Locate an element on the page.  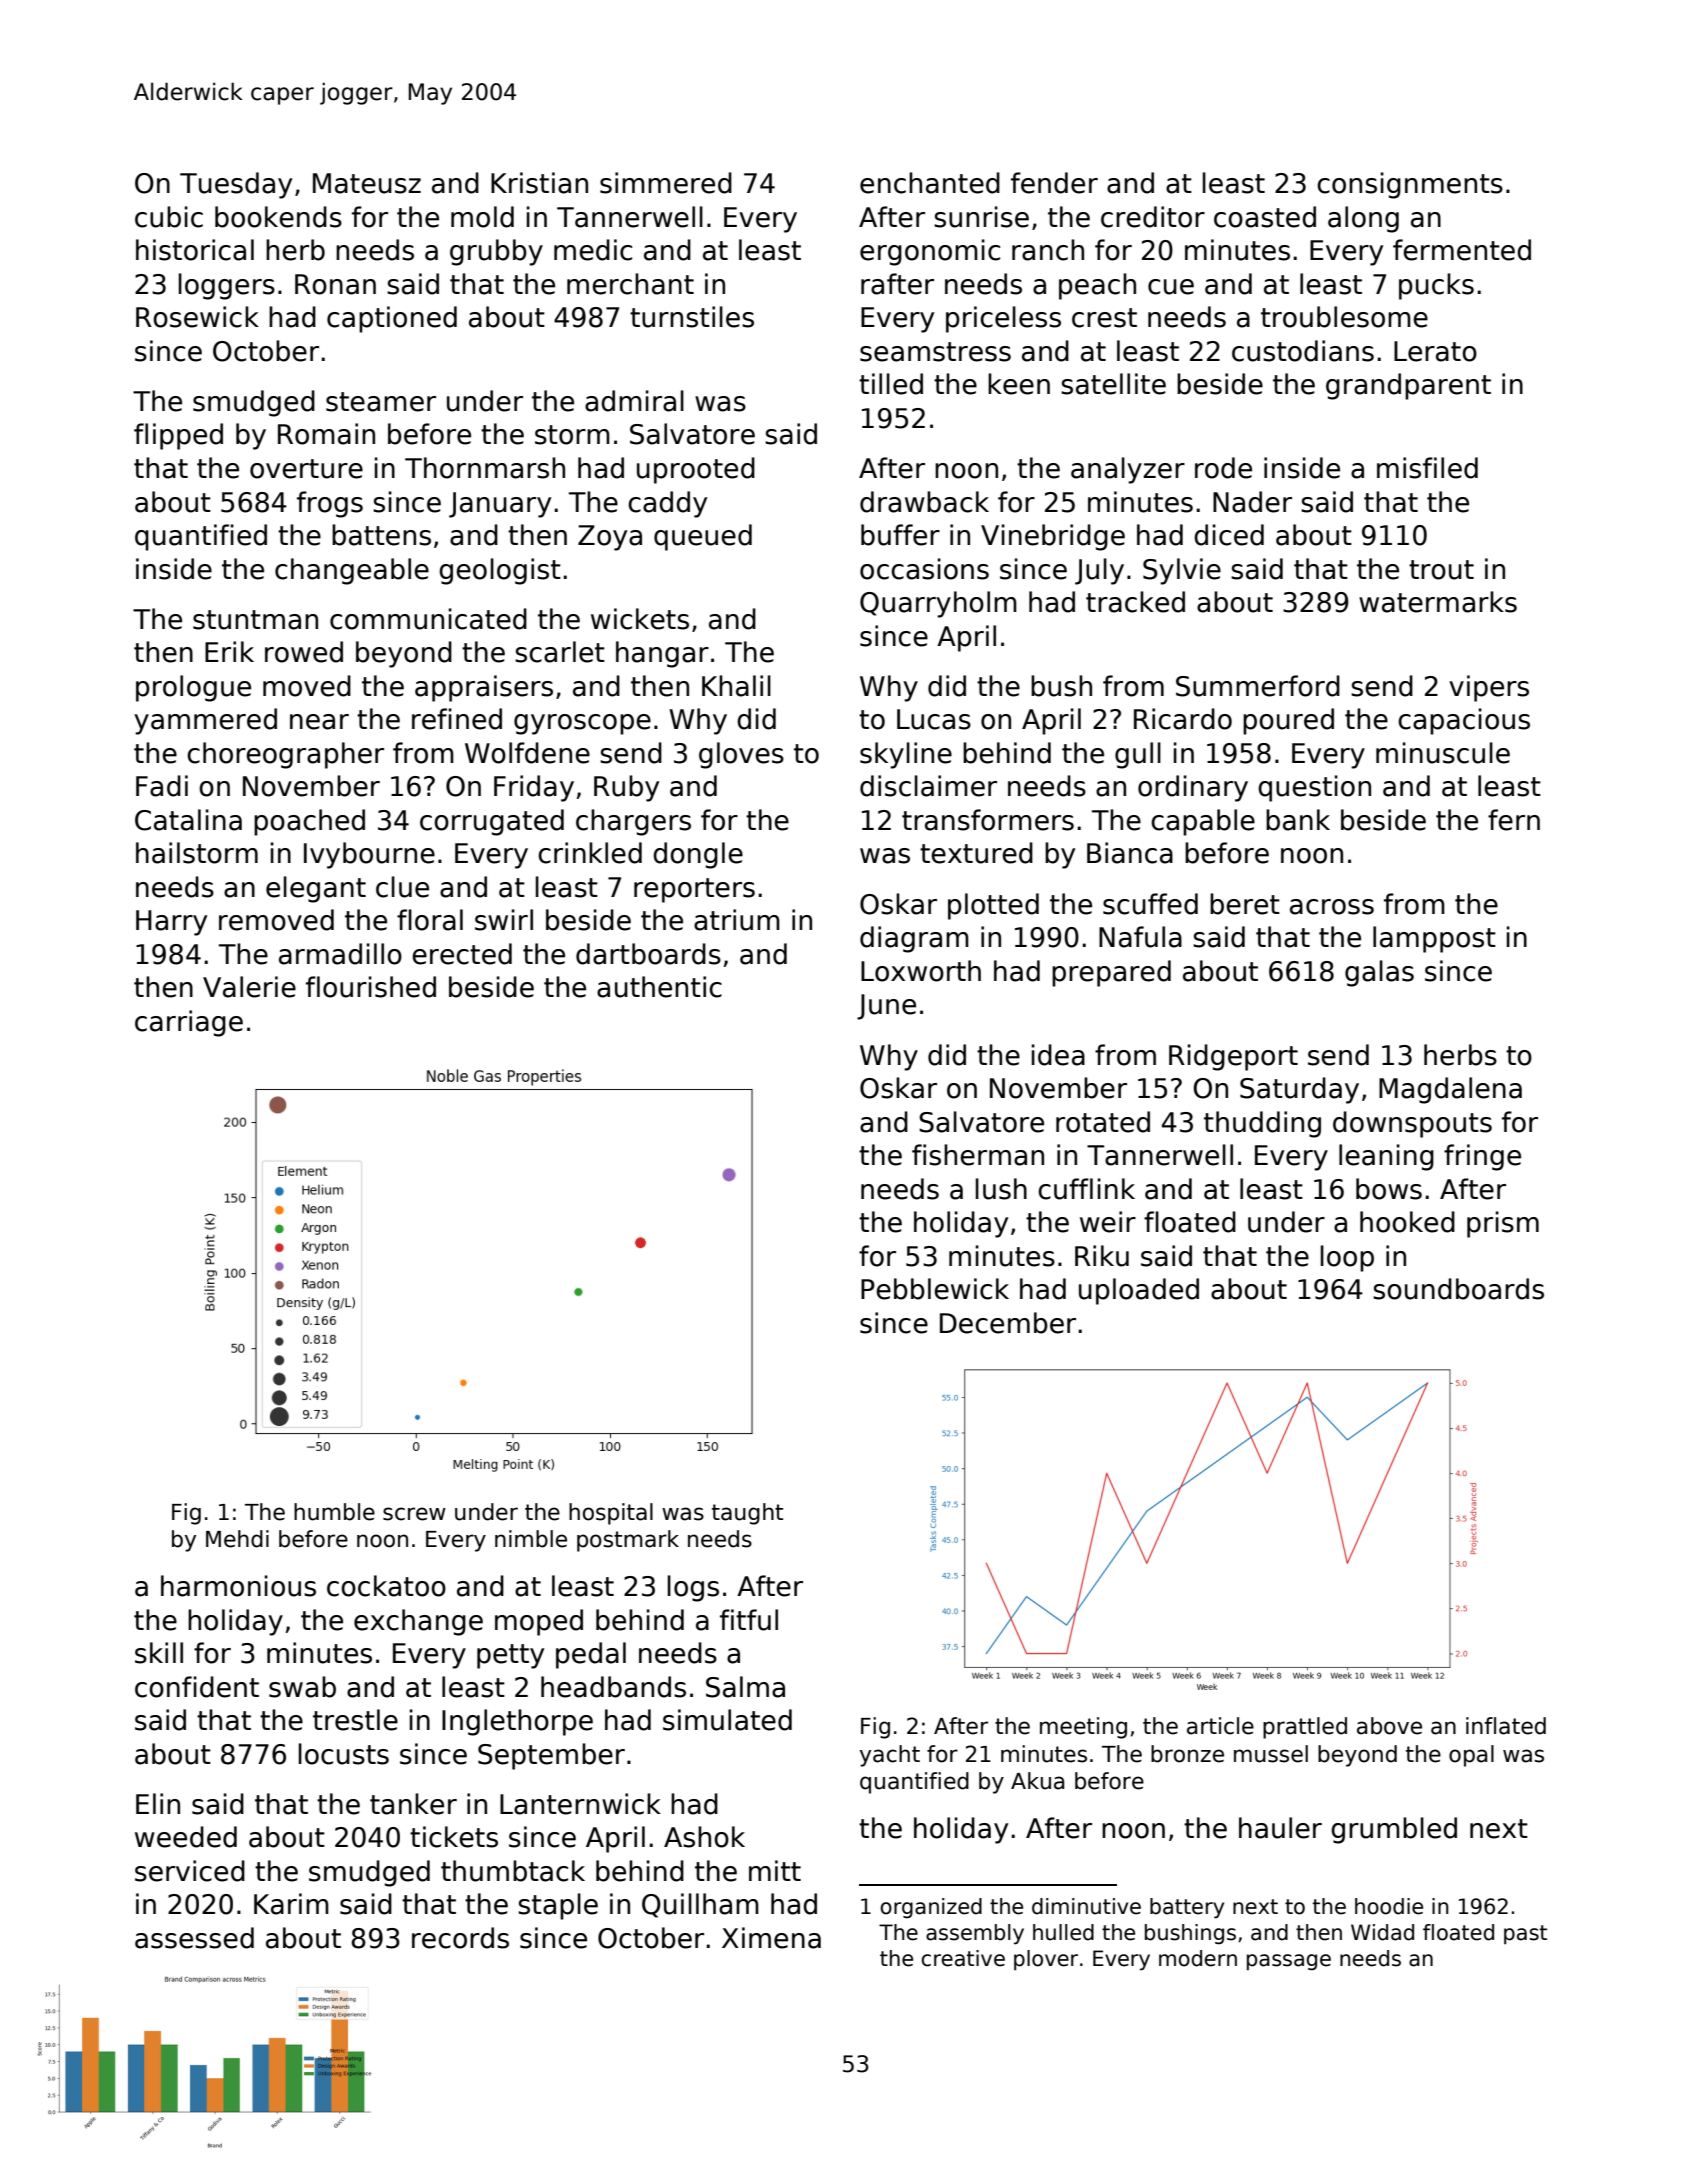
Harry is located at coordinates (171, 923).
